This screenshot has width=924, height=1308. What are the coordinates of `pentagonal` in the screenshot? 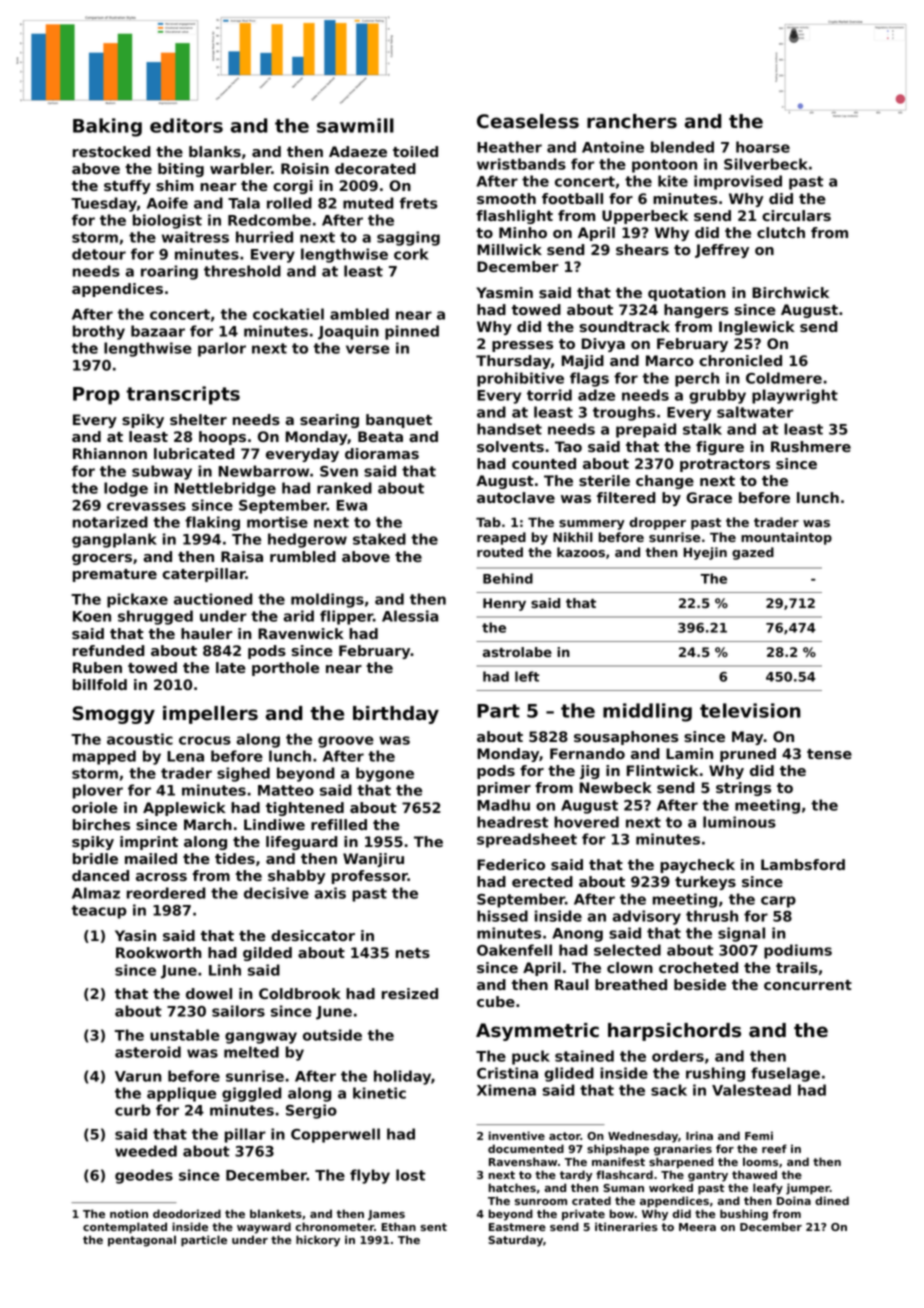 It's located at (142, 1241).
